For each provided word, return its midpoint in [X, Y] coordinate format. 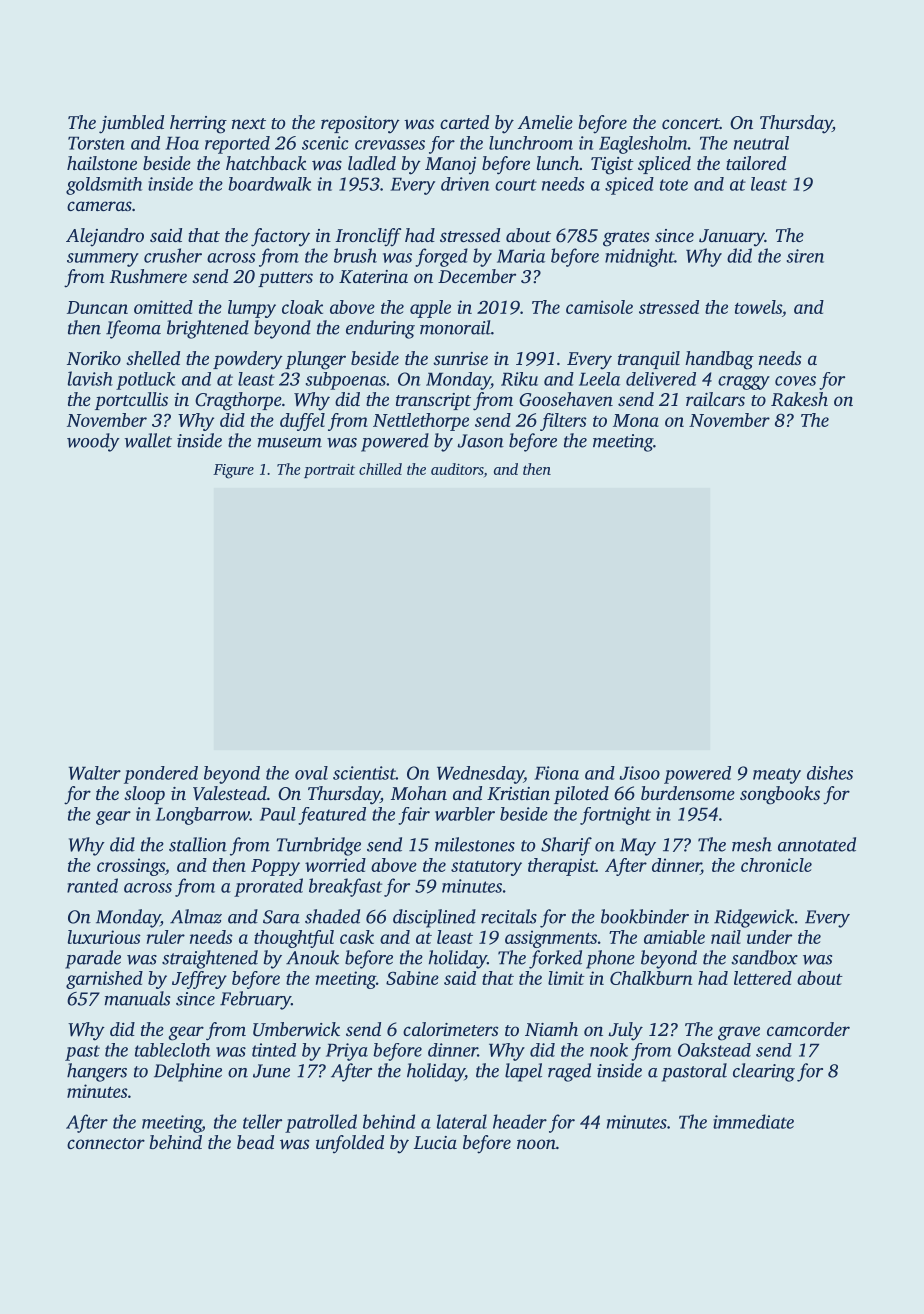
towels [758, 307]
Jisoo [640, 773]
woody [93, 442]
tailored [756, 163]
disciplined [434, 918]
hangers [97, 1072]
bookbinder [645, 916]
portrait [329, 471]
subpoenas [346, 381]
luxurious [104, 937]
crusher [173, 255]
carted [464, 122]
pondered [161, 775]
